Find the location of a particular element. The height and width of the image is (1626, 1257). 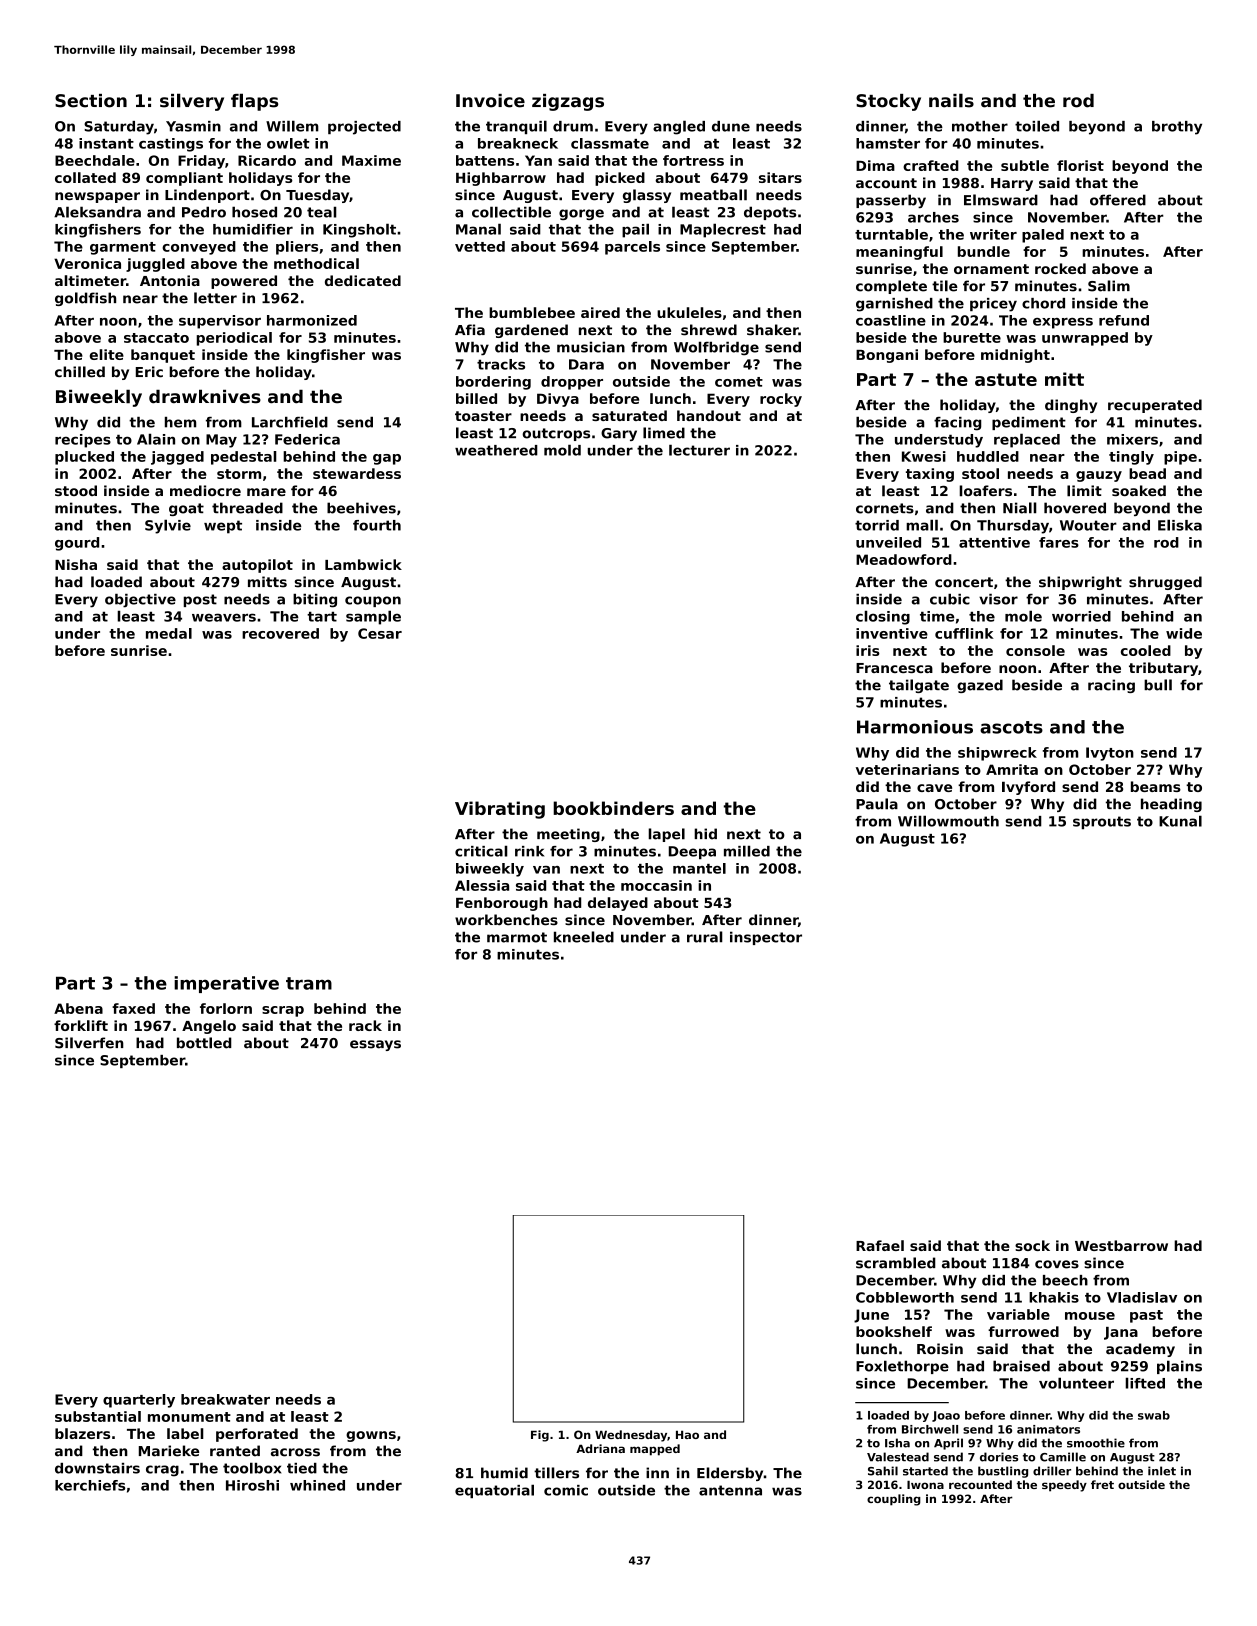

Willowmouth is located at coordinates (948, 821).
